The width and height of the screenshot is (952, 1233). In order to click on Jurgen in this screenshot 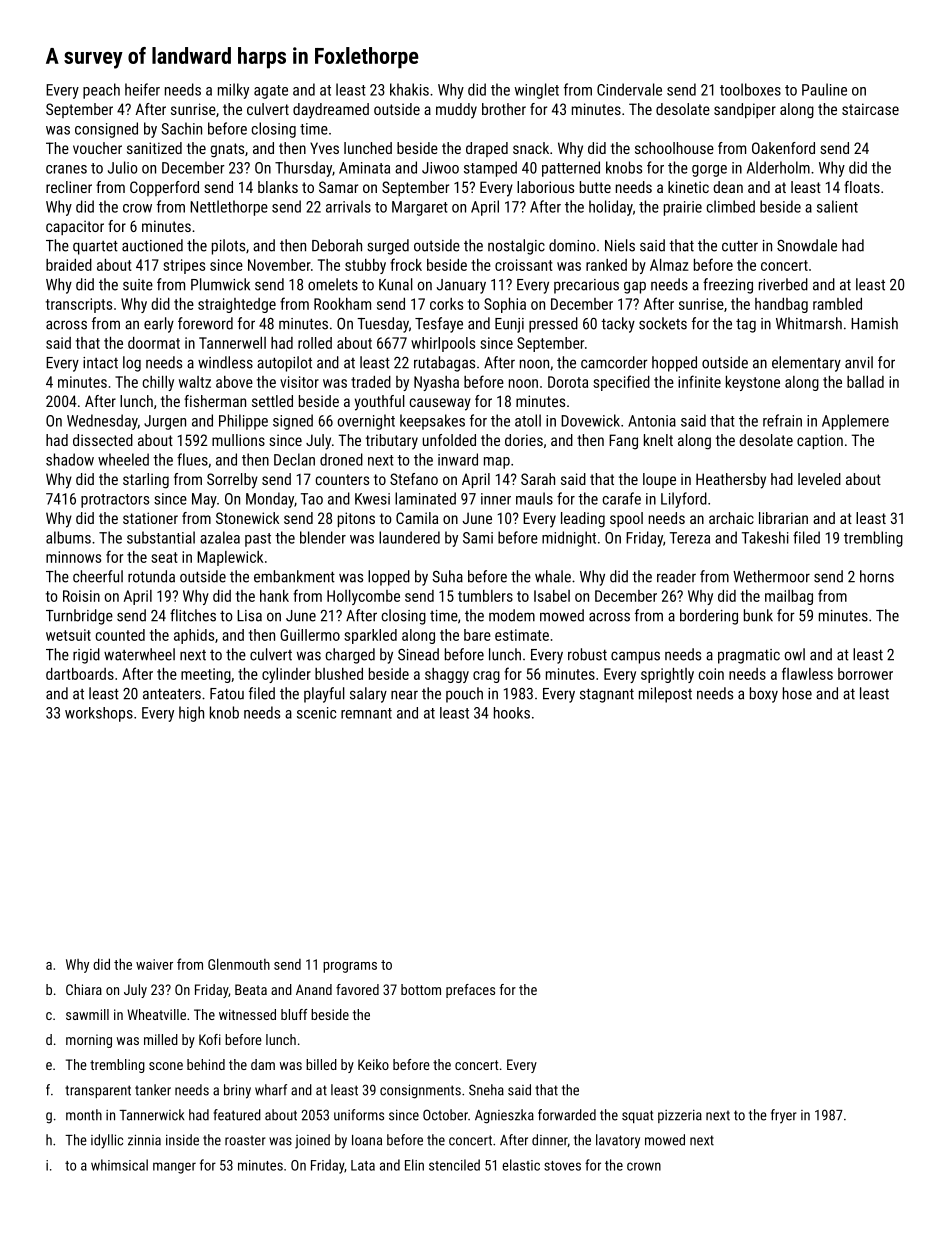, I will do `click(165, 422)`.
